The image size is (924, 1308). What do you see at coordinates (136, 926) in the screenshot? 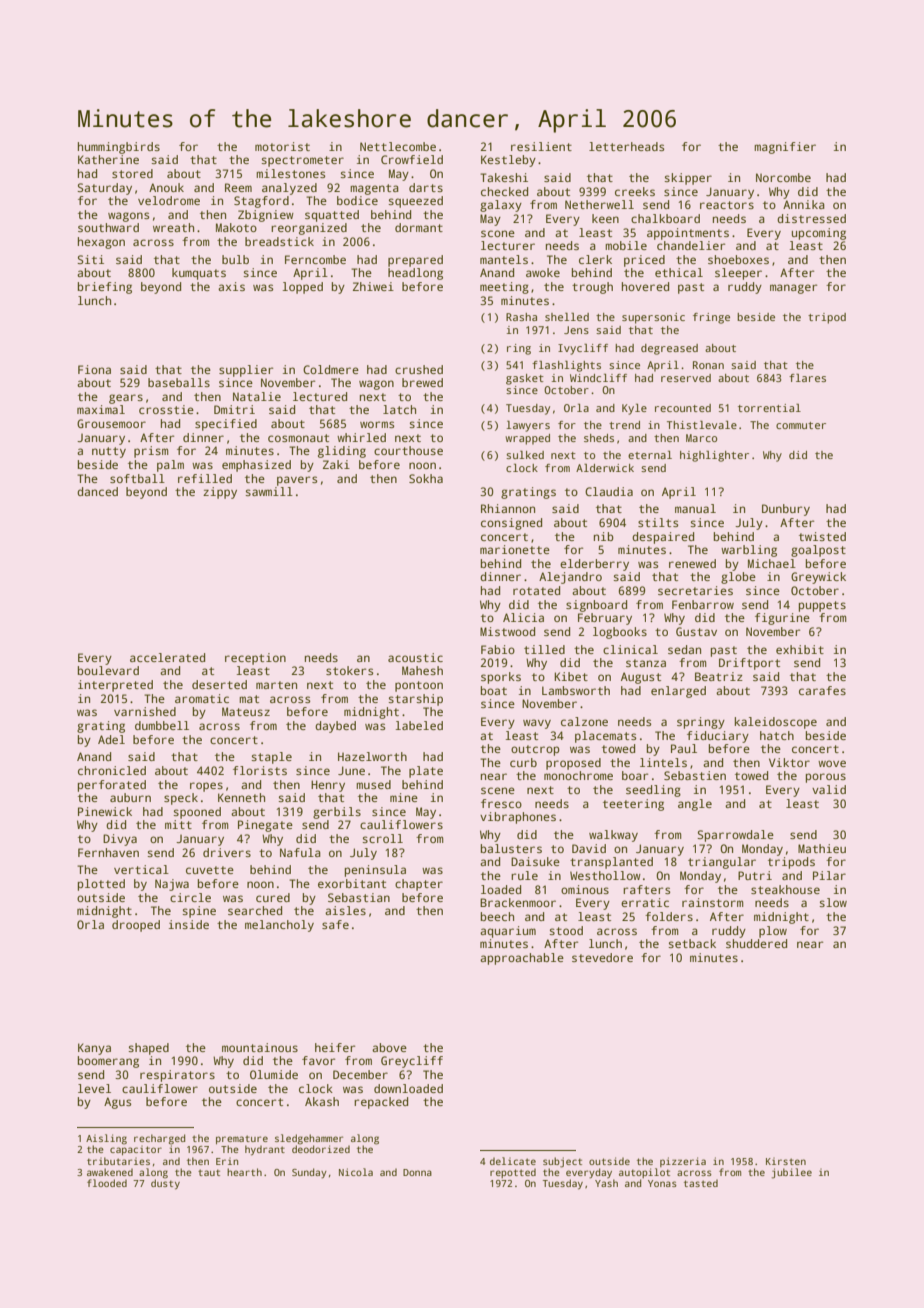
I see `drooped` at bounding box center [136, 926].
